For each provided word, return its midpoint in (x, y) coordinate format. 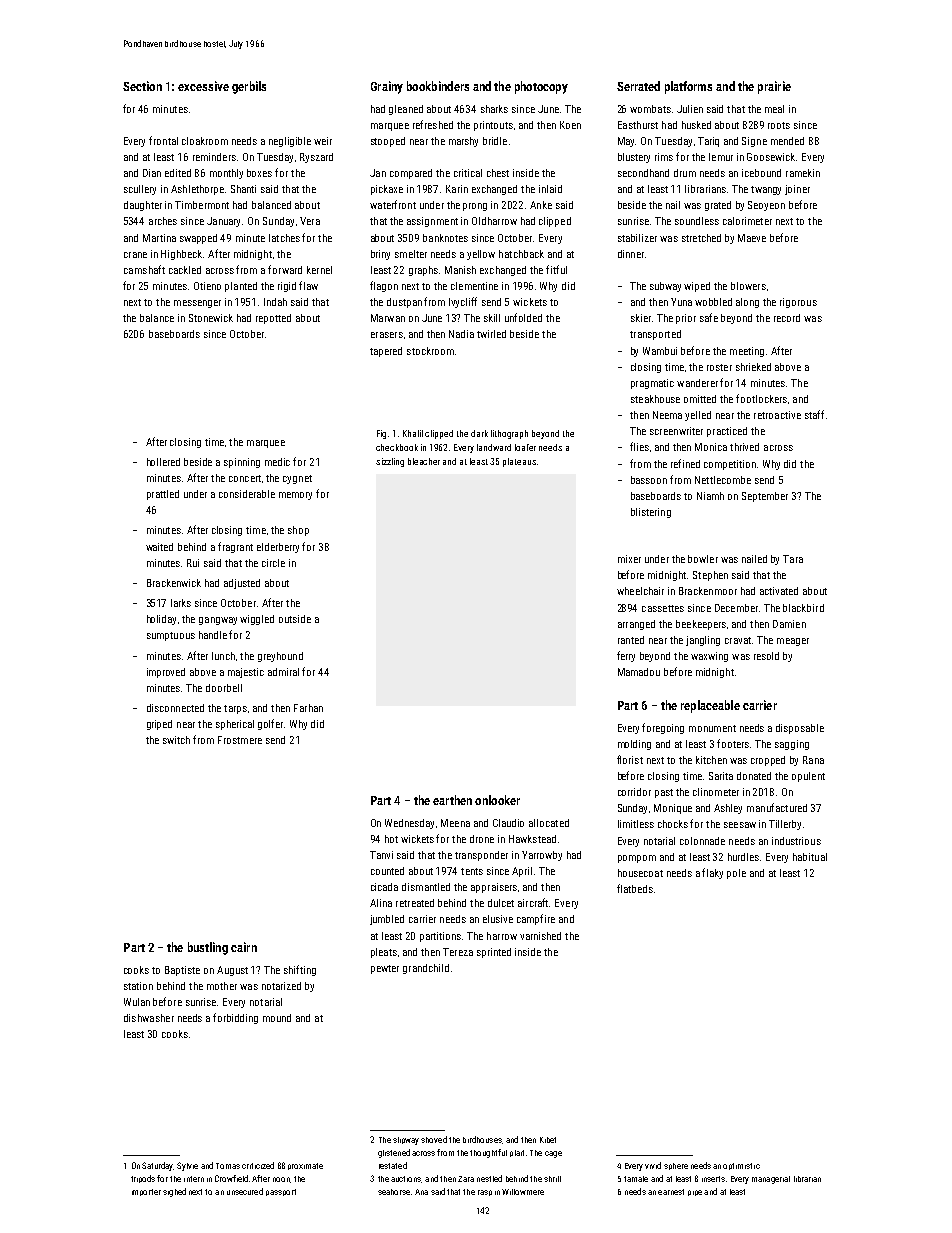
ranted (631, 640)
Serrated (638, 86)
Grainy (387, 87)
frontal (163, 140)
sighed (174, 1192)
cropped (768, 761)
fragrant (235, 547)
